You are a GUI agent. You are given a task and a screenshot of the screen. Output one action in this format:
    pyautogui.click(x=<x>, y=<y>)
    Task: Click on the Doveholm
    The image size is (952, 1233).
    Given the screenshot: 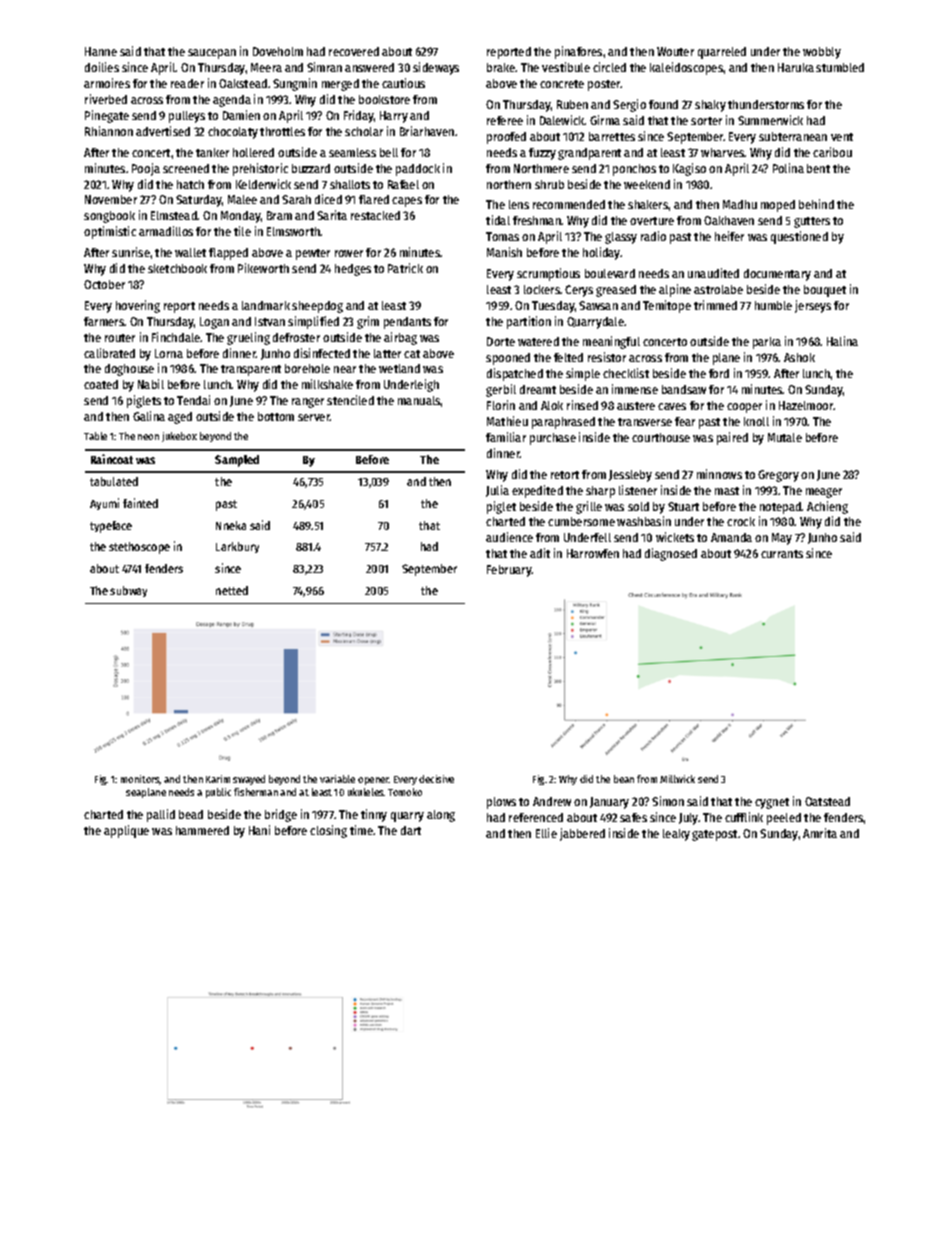 What is the action you would take?
    pyautogui.click(x=278, y=51)
